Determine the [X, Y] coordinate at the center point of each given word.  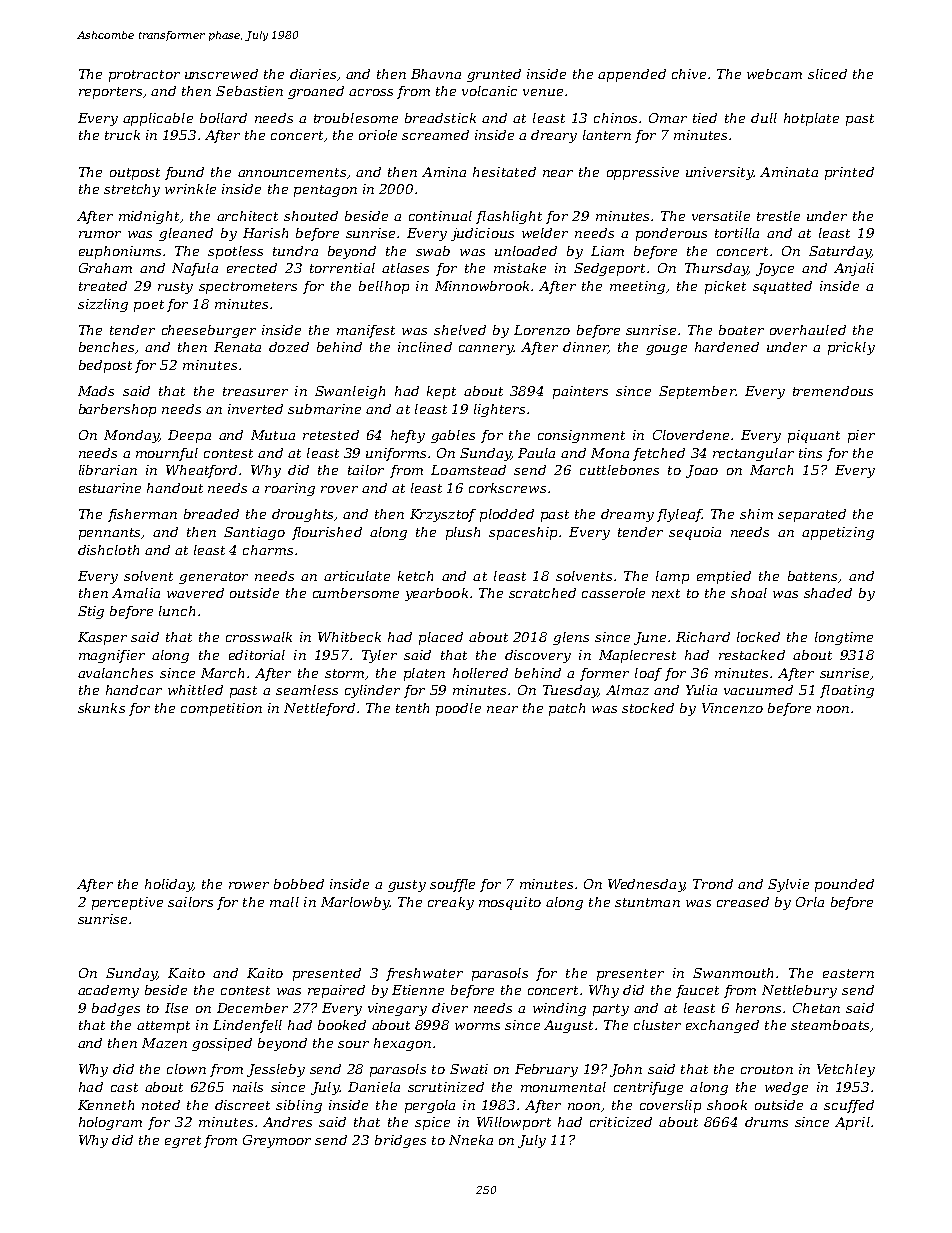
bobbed [299, 884]
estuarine [110, 488]
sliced [827, 74]
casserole [613, 593]
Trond [713, 884]
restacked [752, 655]
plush [463, 533]
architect [247, 216]
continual [440, 216]
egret [183, 1142]
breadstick [440, 118]
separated [812, 515]
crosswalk [259, 637]
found [184, 173]
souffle [452, 885]
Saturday [840, 252]
